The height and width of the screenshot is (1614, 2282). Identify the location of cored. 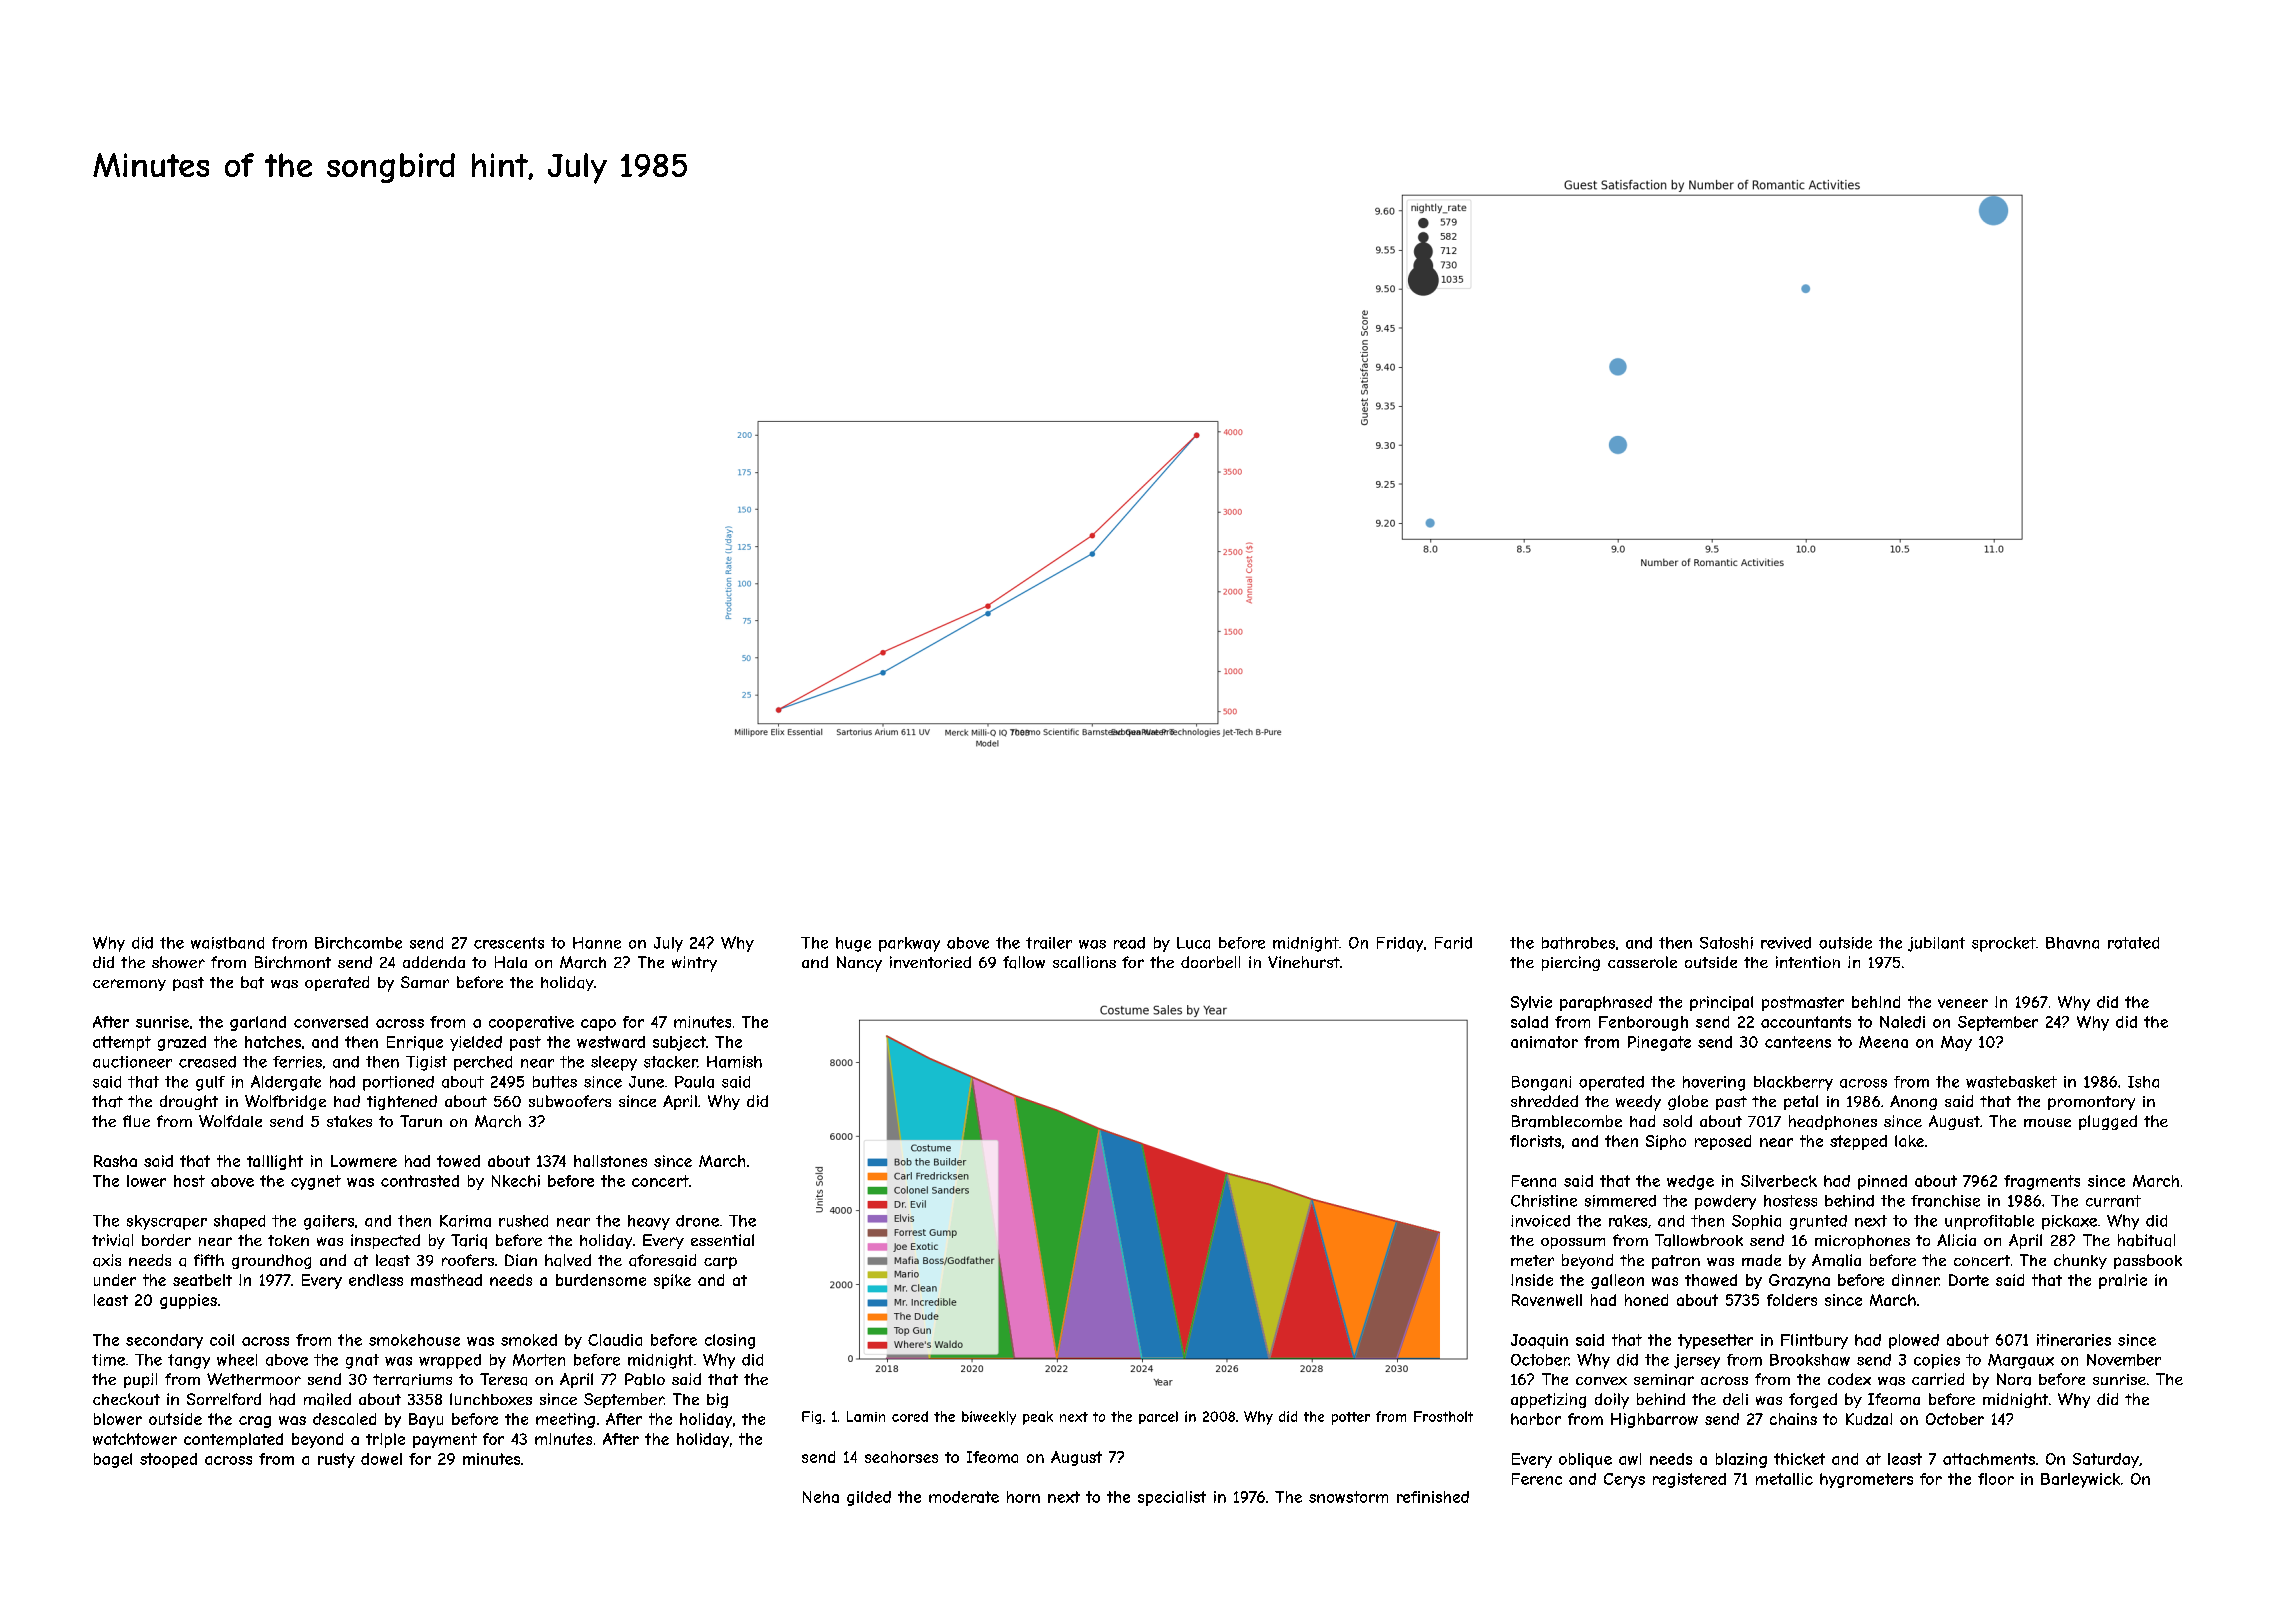
(910, 1416).
